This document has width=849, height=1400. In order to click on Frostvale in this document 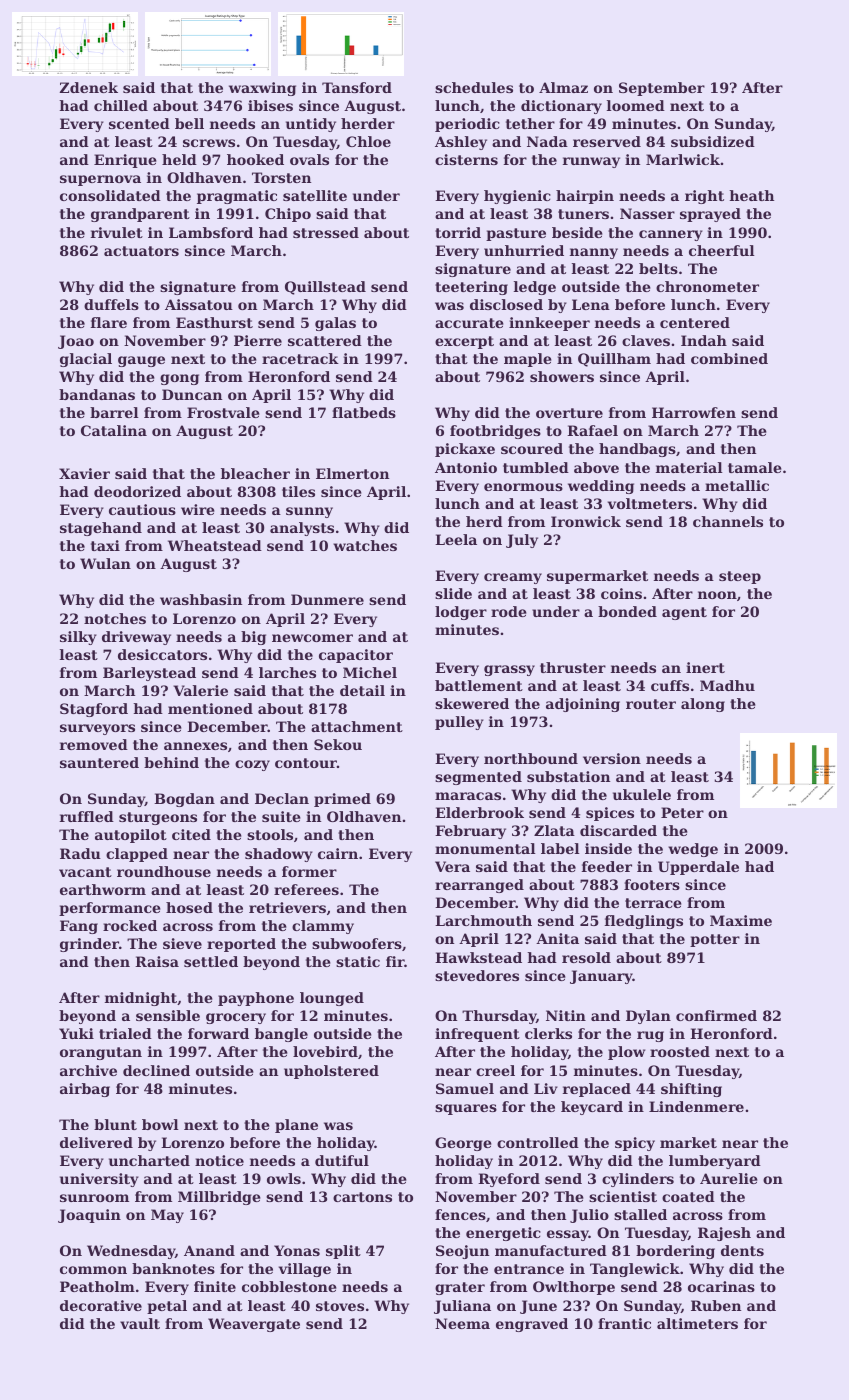, I will do `click(223, 412)`.
